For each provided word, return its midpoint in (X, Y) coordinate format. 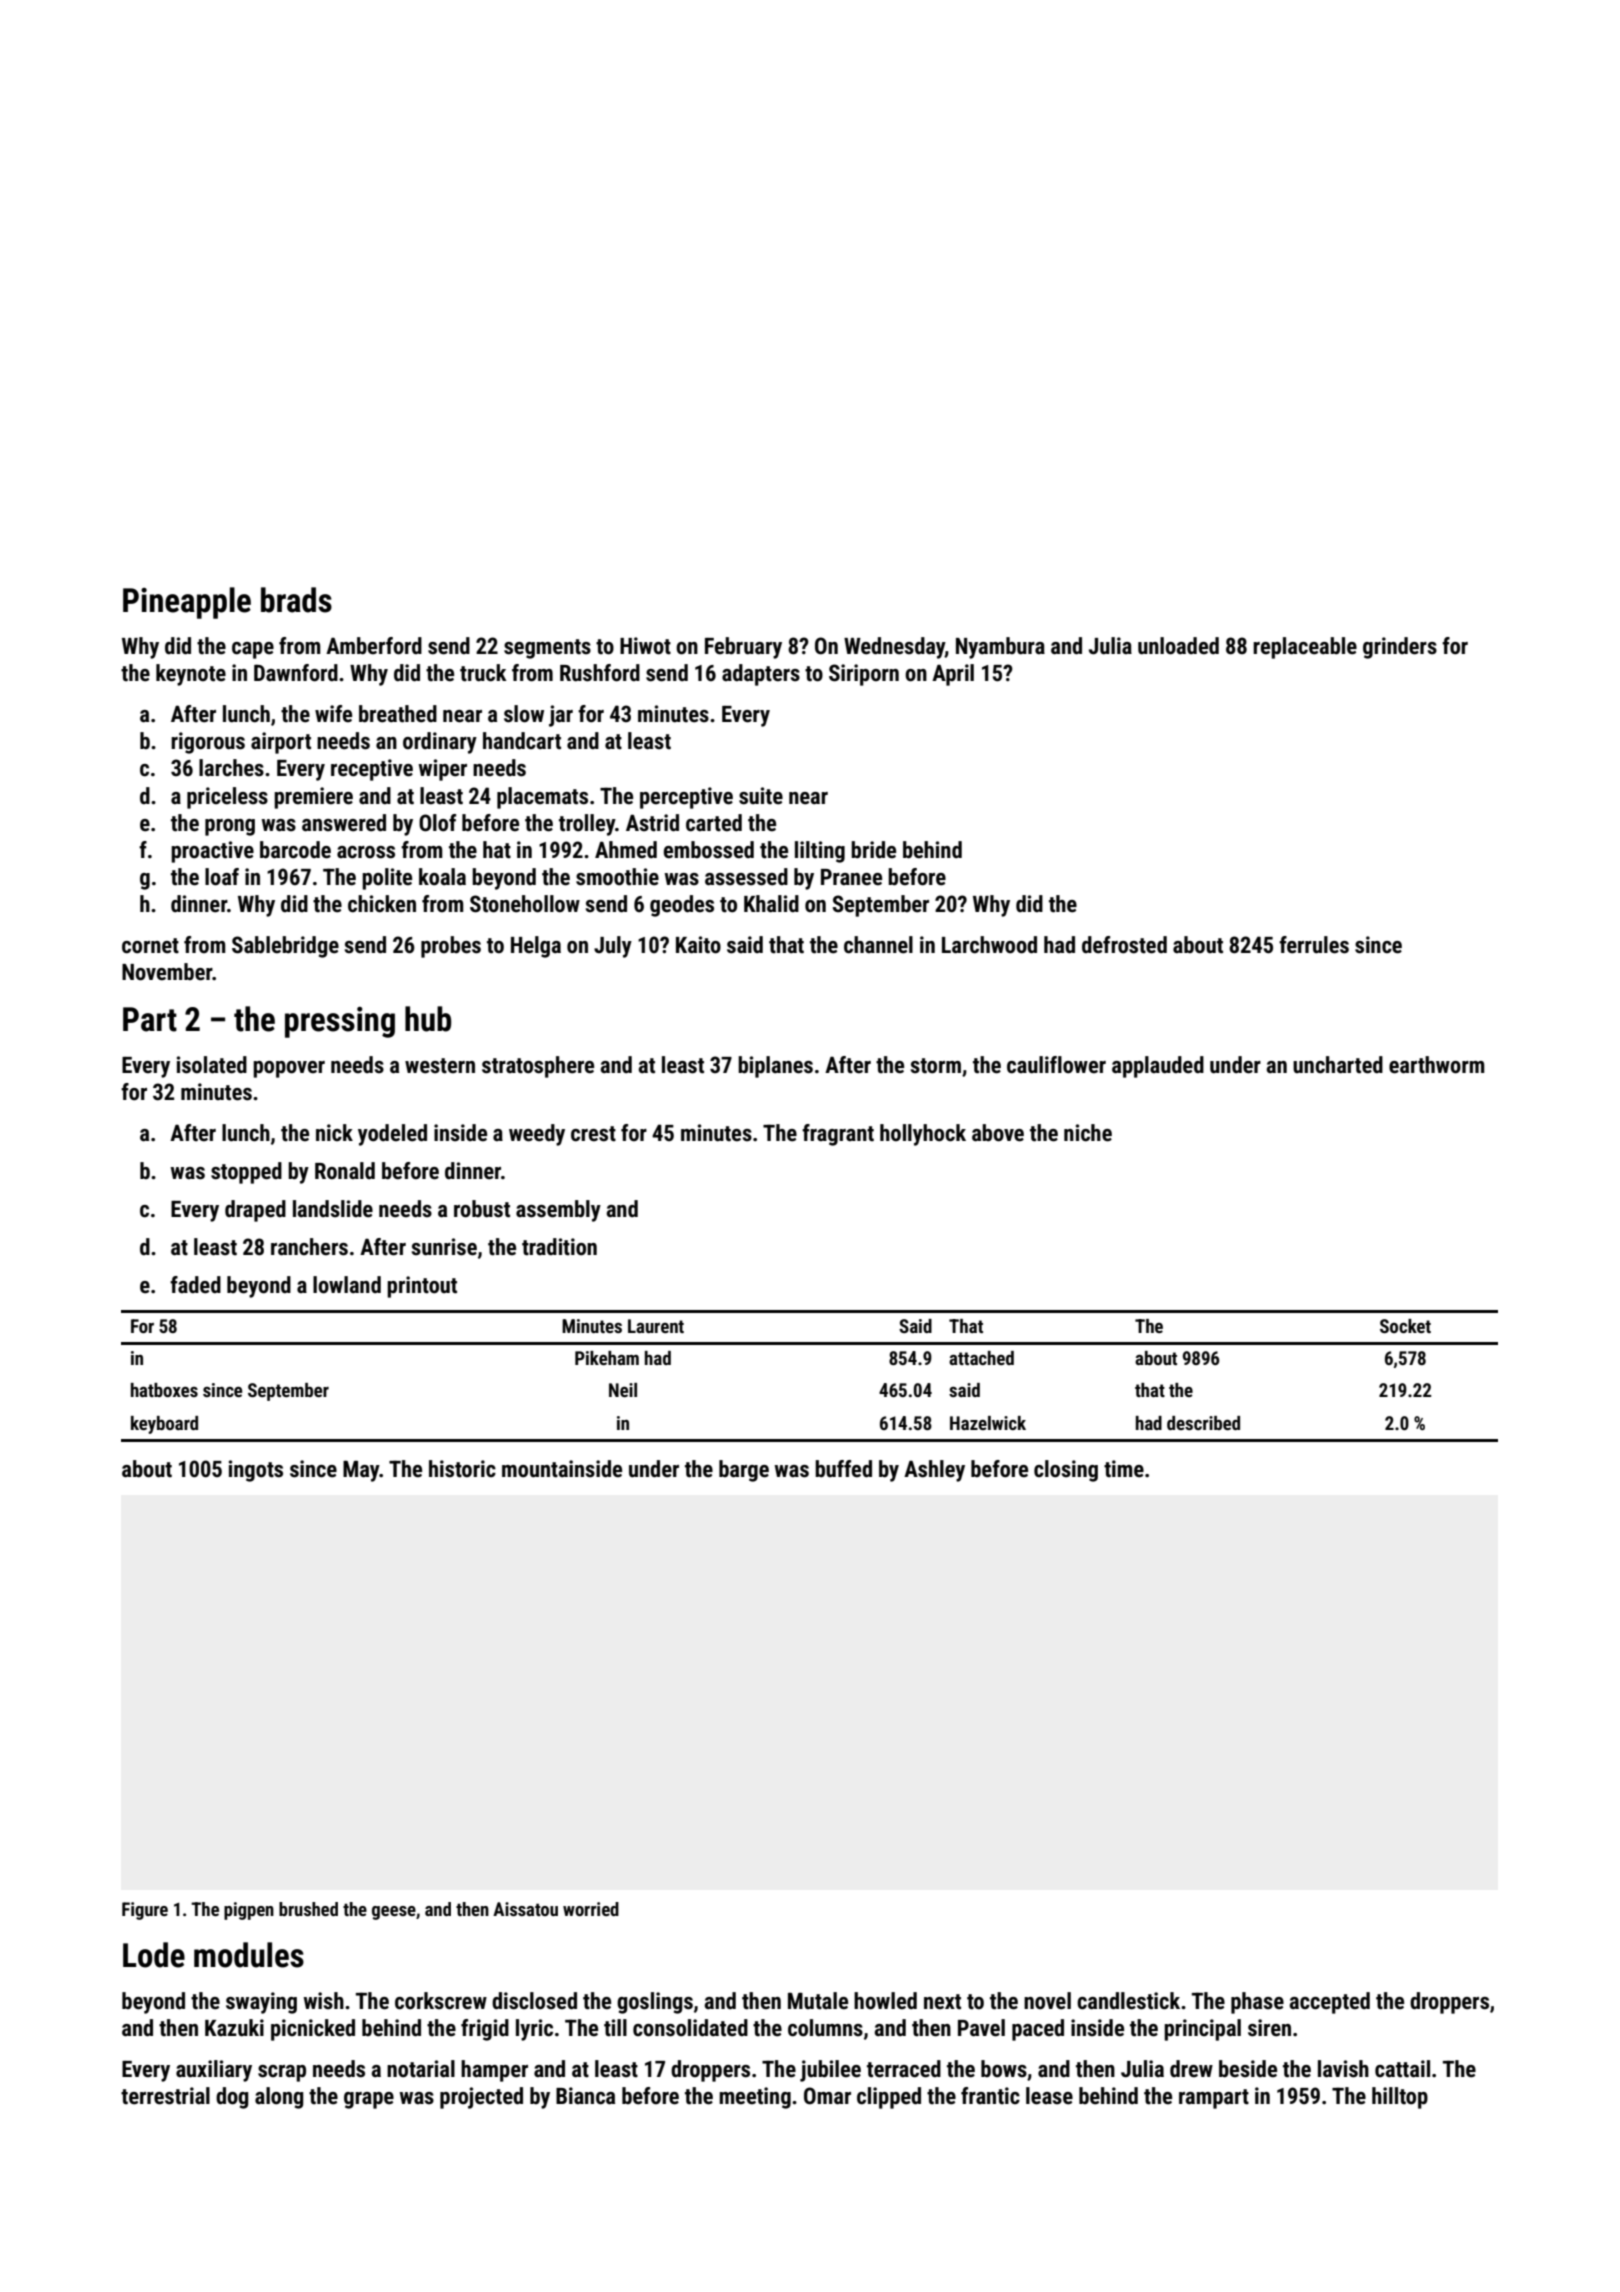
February (743, 648)
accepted (1329, 2003)
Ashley (934, 1471)
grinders (1400, 648)
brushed (308, 1909)
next (942, 2002)
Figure (145, 1911)
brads (296, 600)
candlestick (1128, 2001)
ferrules (1314, 945)
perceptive (686, 798)
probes (451, 947)
